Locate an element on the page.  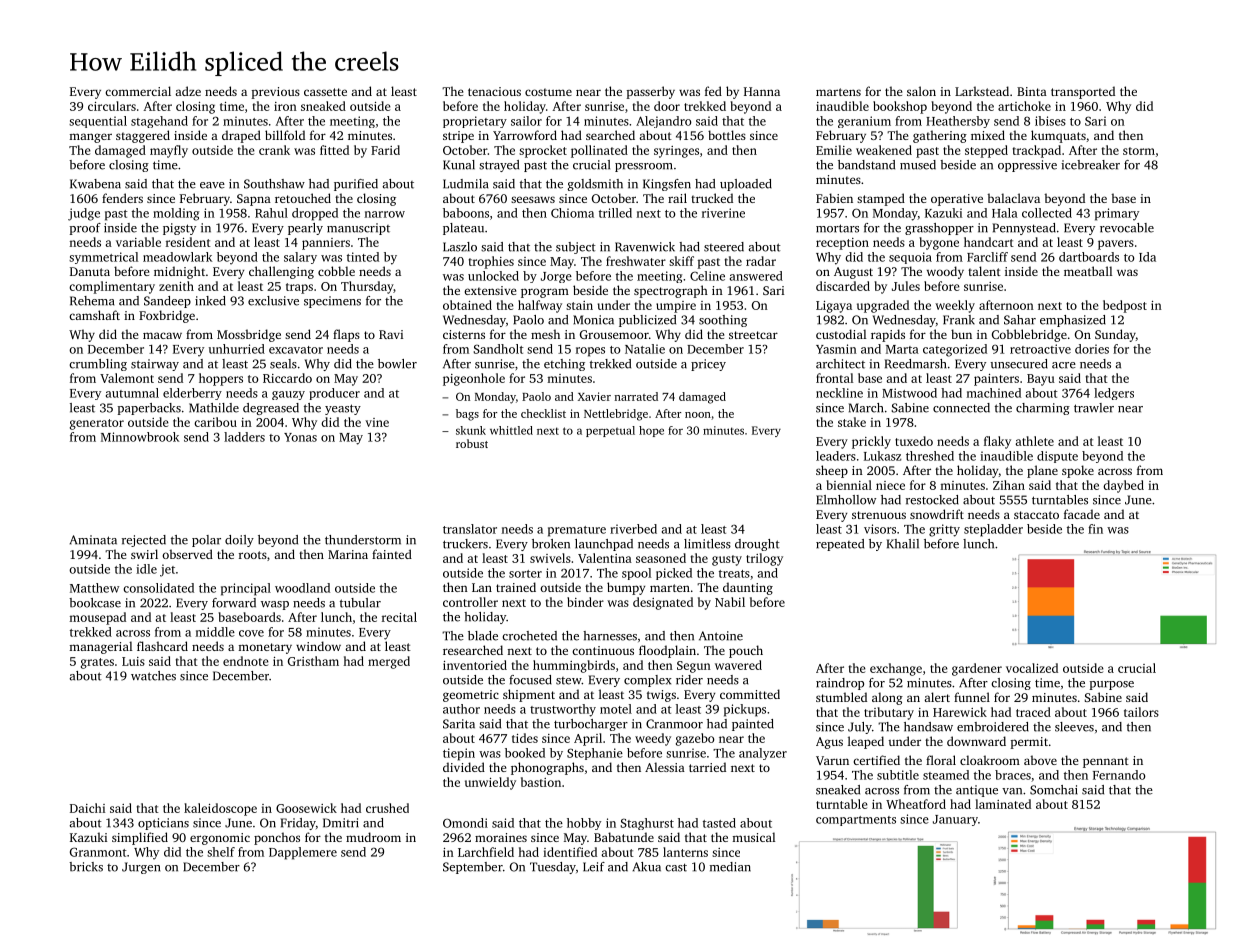
ledgers is located at coordinates (1114, 394).
